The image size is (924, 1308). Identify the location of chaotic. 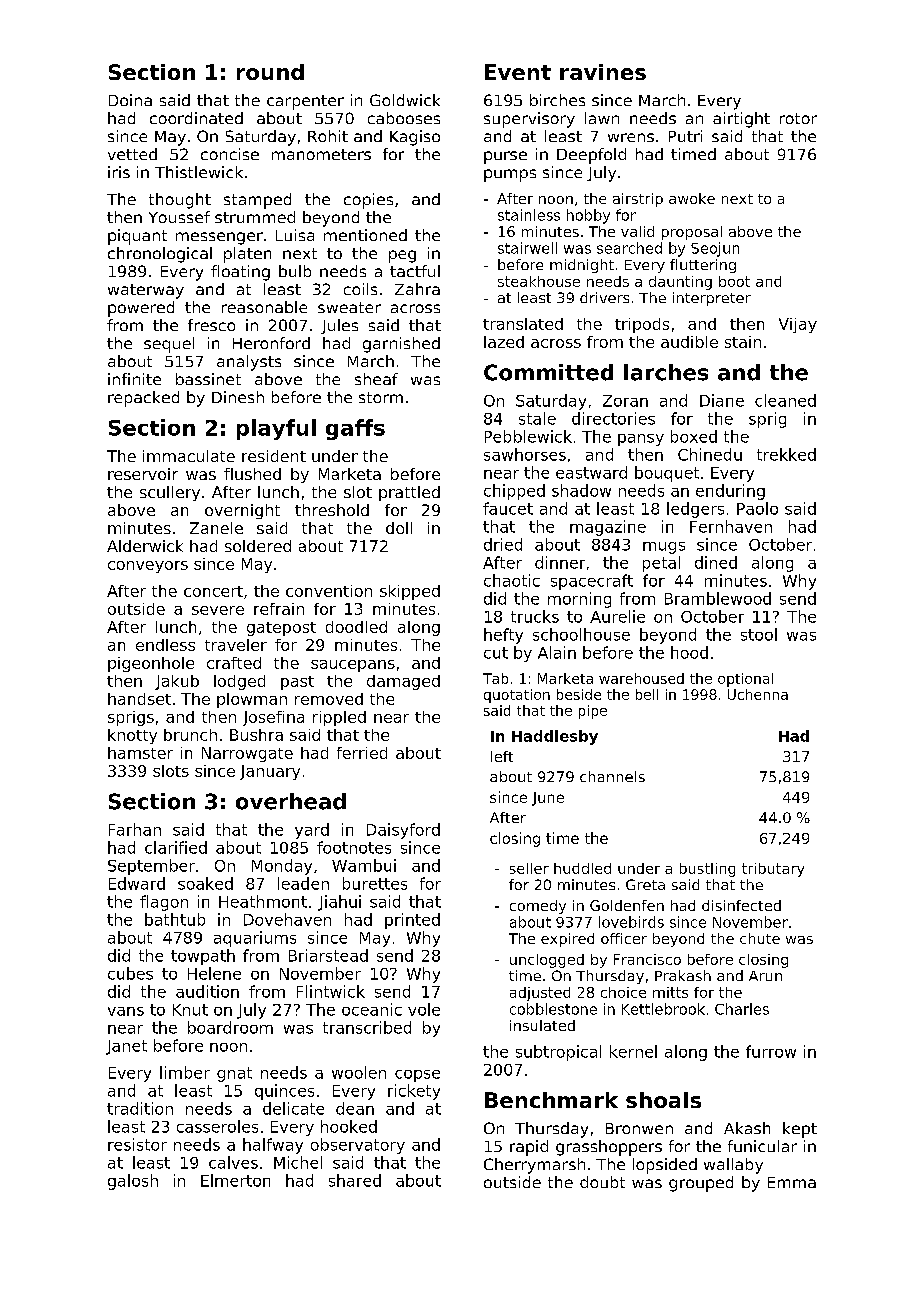
(512, 580).
